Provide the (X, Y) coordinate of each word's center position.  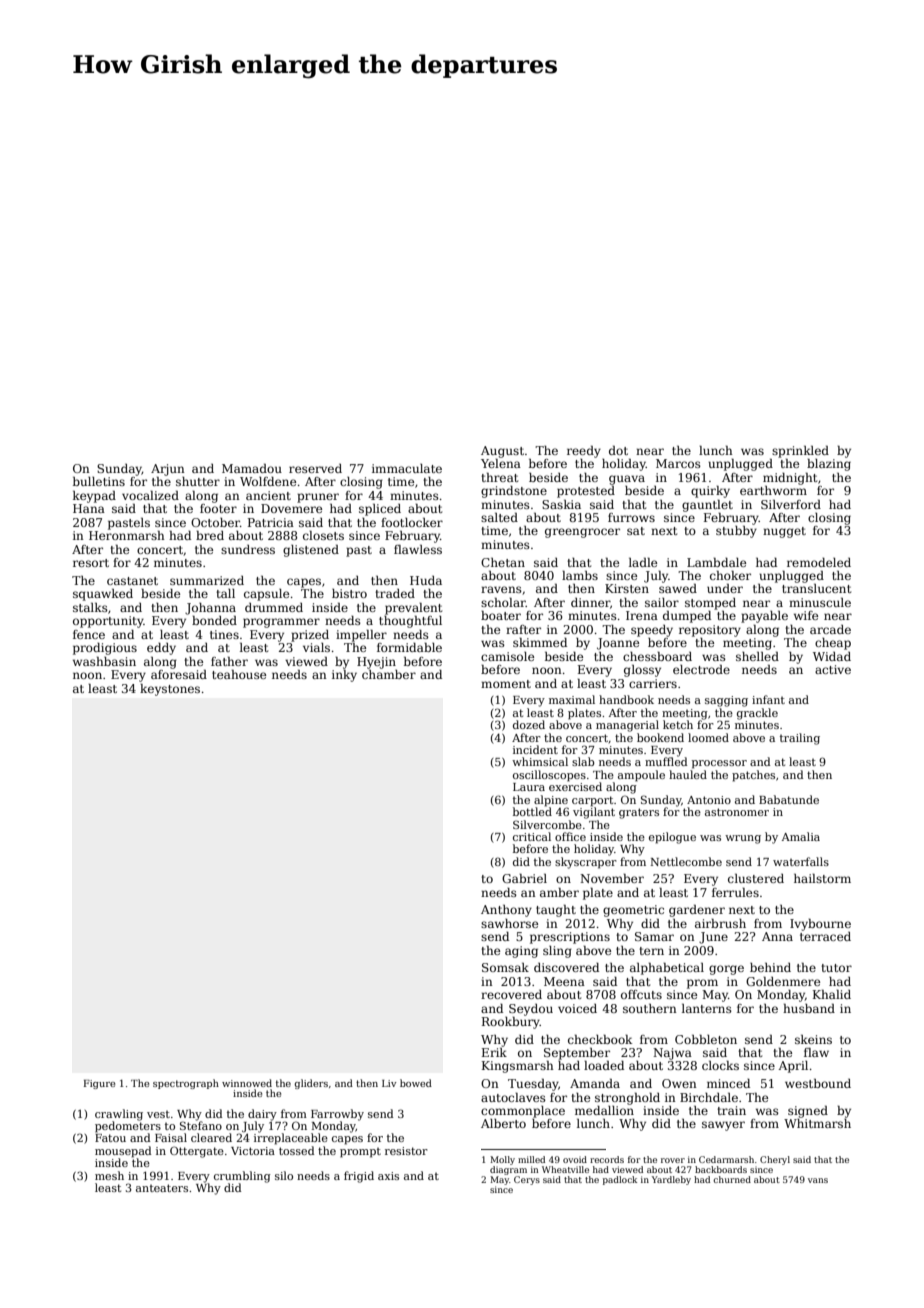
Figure (99, 1084)
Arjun (168, 470)
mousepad (123, 1152)
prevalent (413, 609)
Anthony (506, 911)
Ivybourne (820, 925)
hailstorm (822, 878)
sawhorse (509, 923)
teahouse (239, 674)
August (502, 452)
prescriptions (570, 938)
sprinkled (800, 452)
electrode (701, 669)
